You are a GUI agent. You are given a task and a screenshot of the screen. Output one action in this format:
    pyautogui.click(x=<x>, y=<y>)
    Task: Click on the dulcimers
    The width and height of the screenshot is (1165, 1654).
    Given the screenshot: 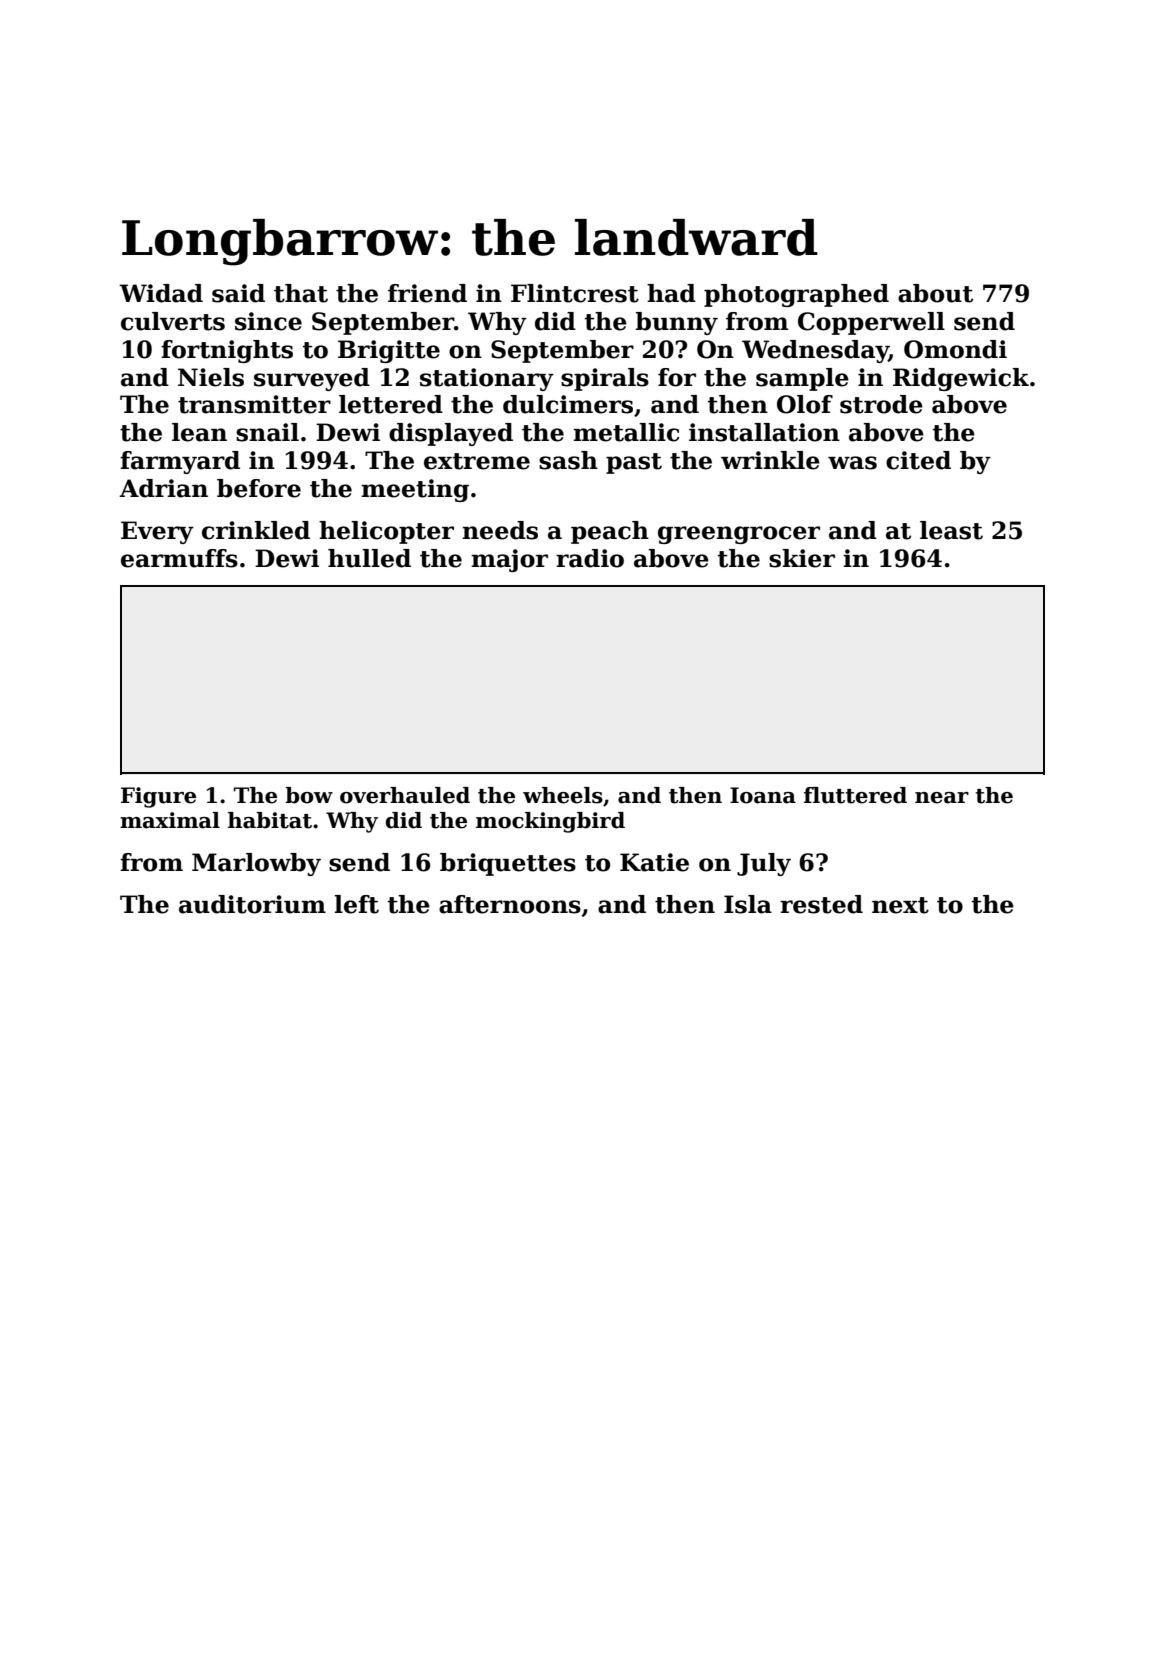 What is the action you would take?
    pyautogui.click(x=568, y=404)
